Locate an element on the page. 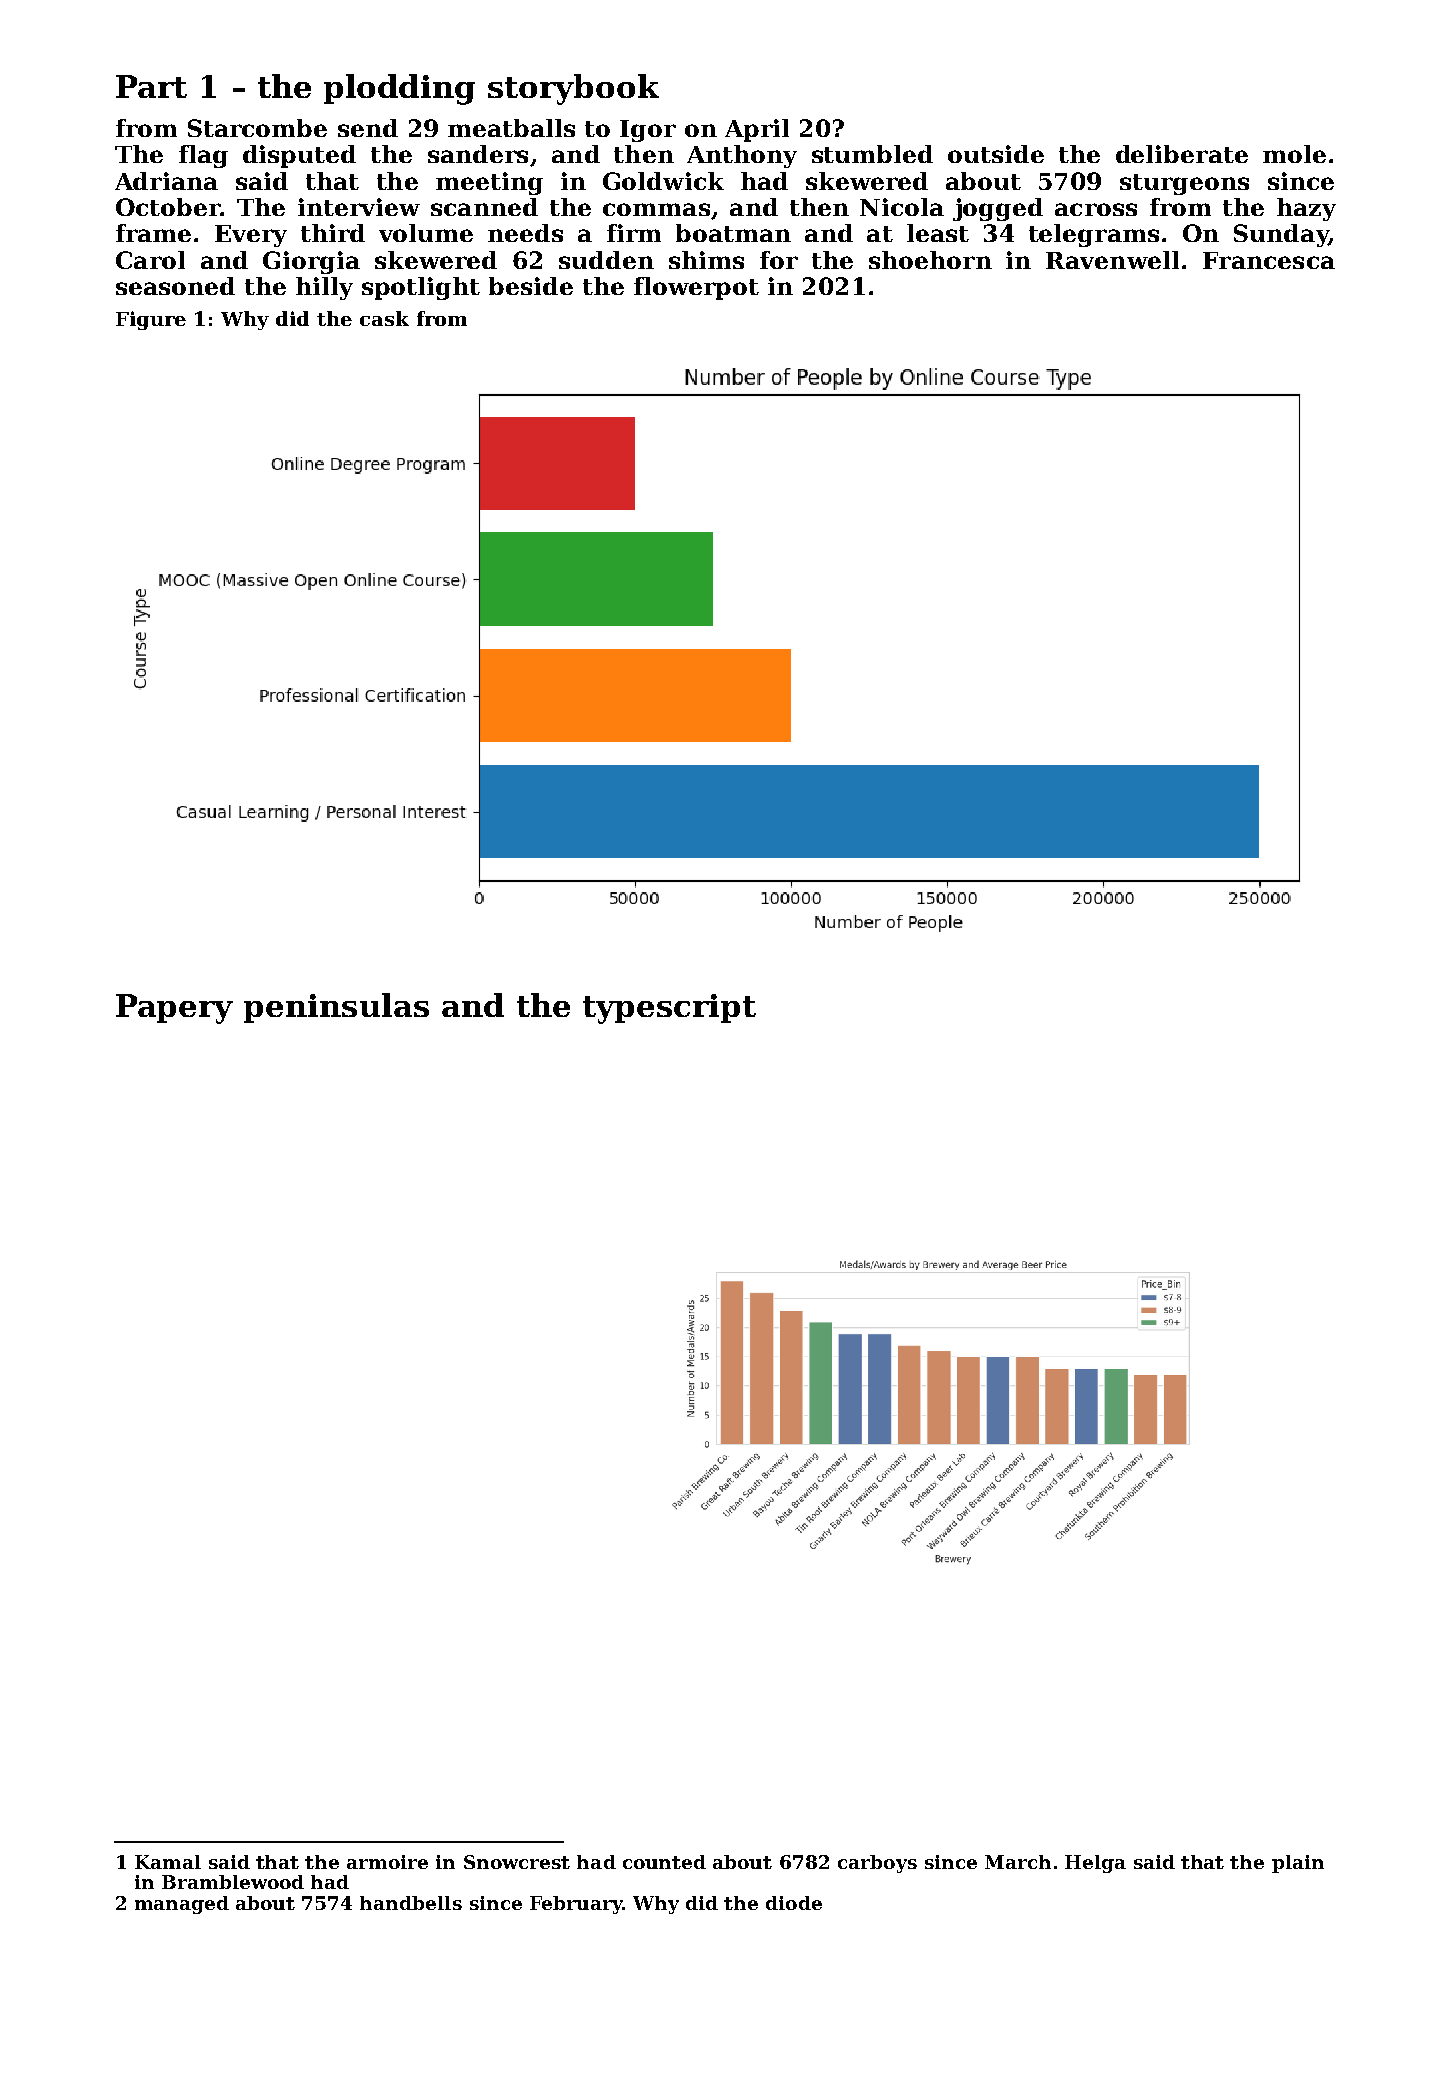 The width and height of the page is (1450, 2100). plain is located at coordinates (1298, 1864).
